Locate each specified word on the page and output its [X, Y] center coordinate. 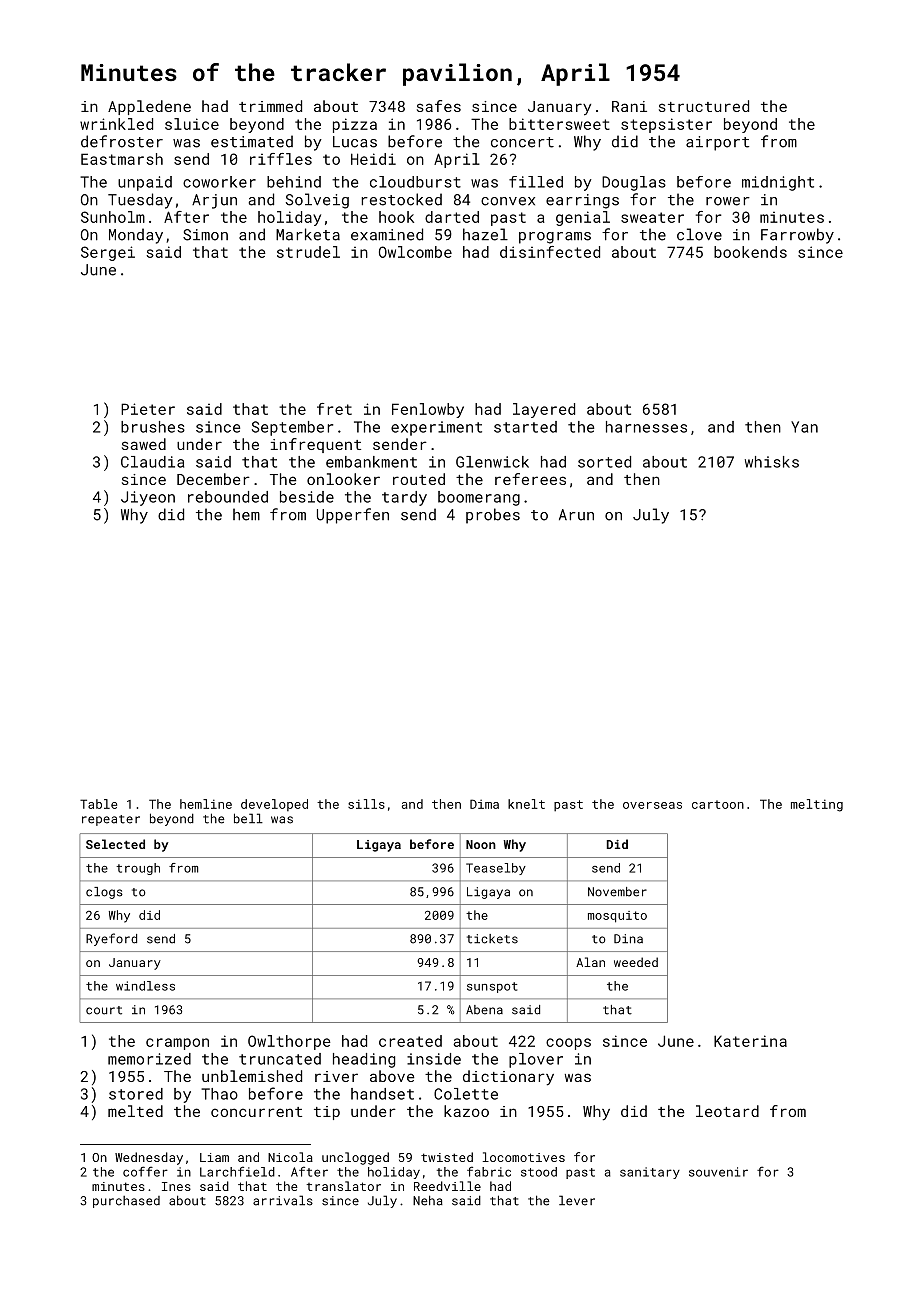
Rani [629, 106]
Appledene [149, 107]
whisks [772, 462]
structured [704, 106]
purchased [126, 1202]
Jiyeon [148, 498]
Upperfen [353, 516]
